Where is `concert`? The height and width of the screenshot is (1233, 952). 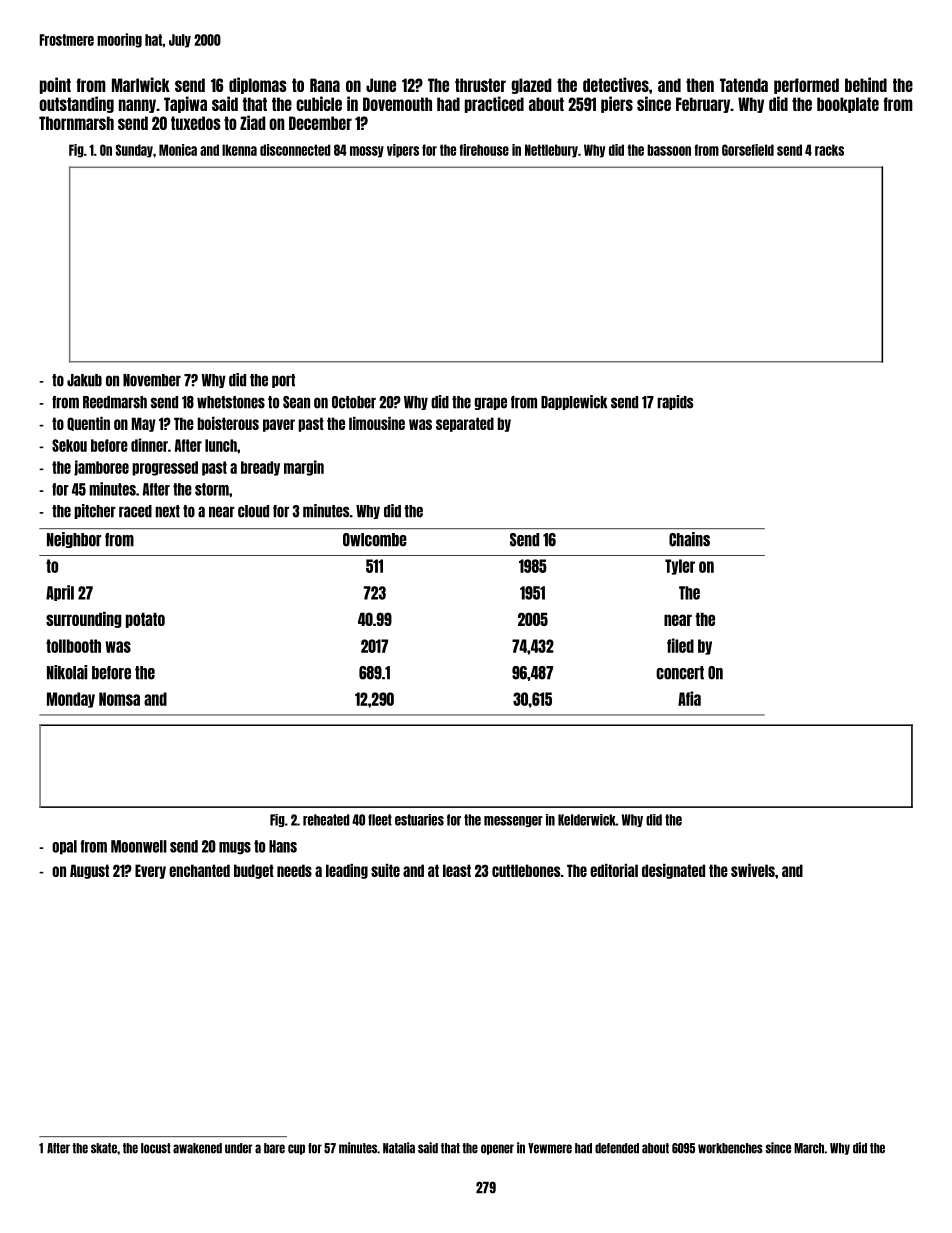 concert is located at coordinates (680, 673).
